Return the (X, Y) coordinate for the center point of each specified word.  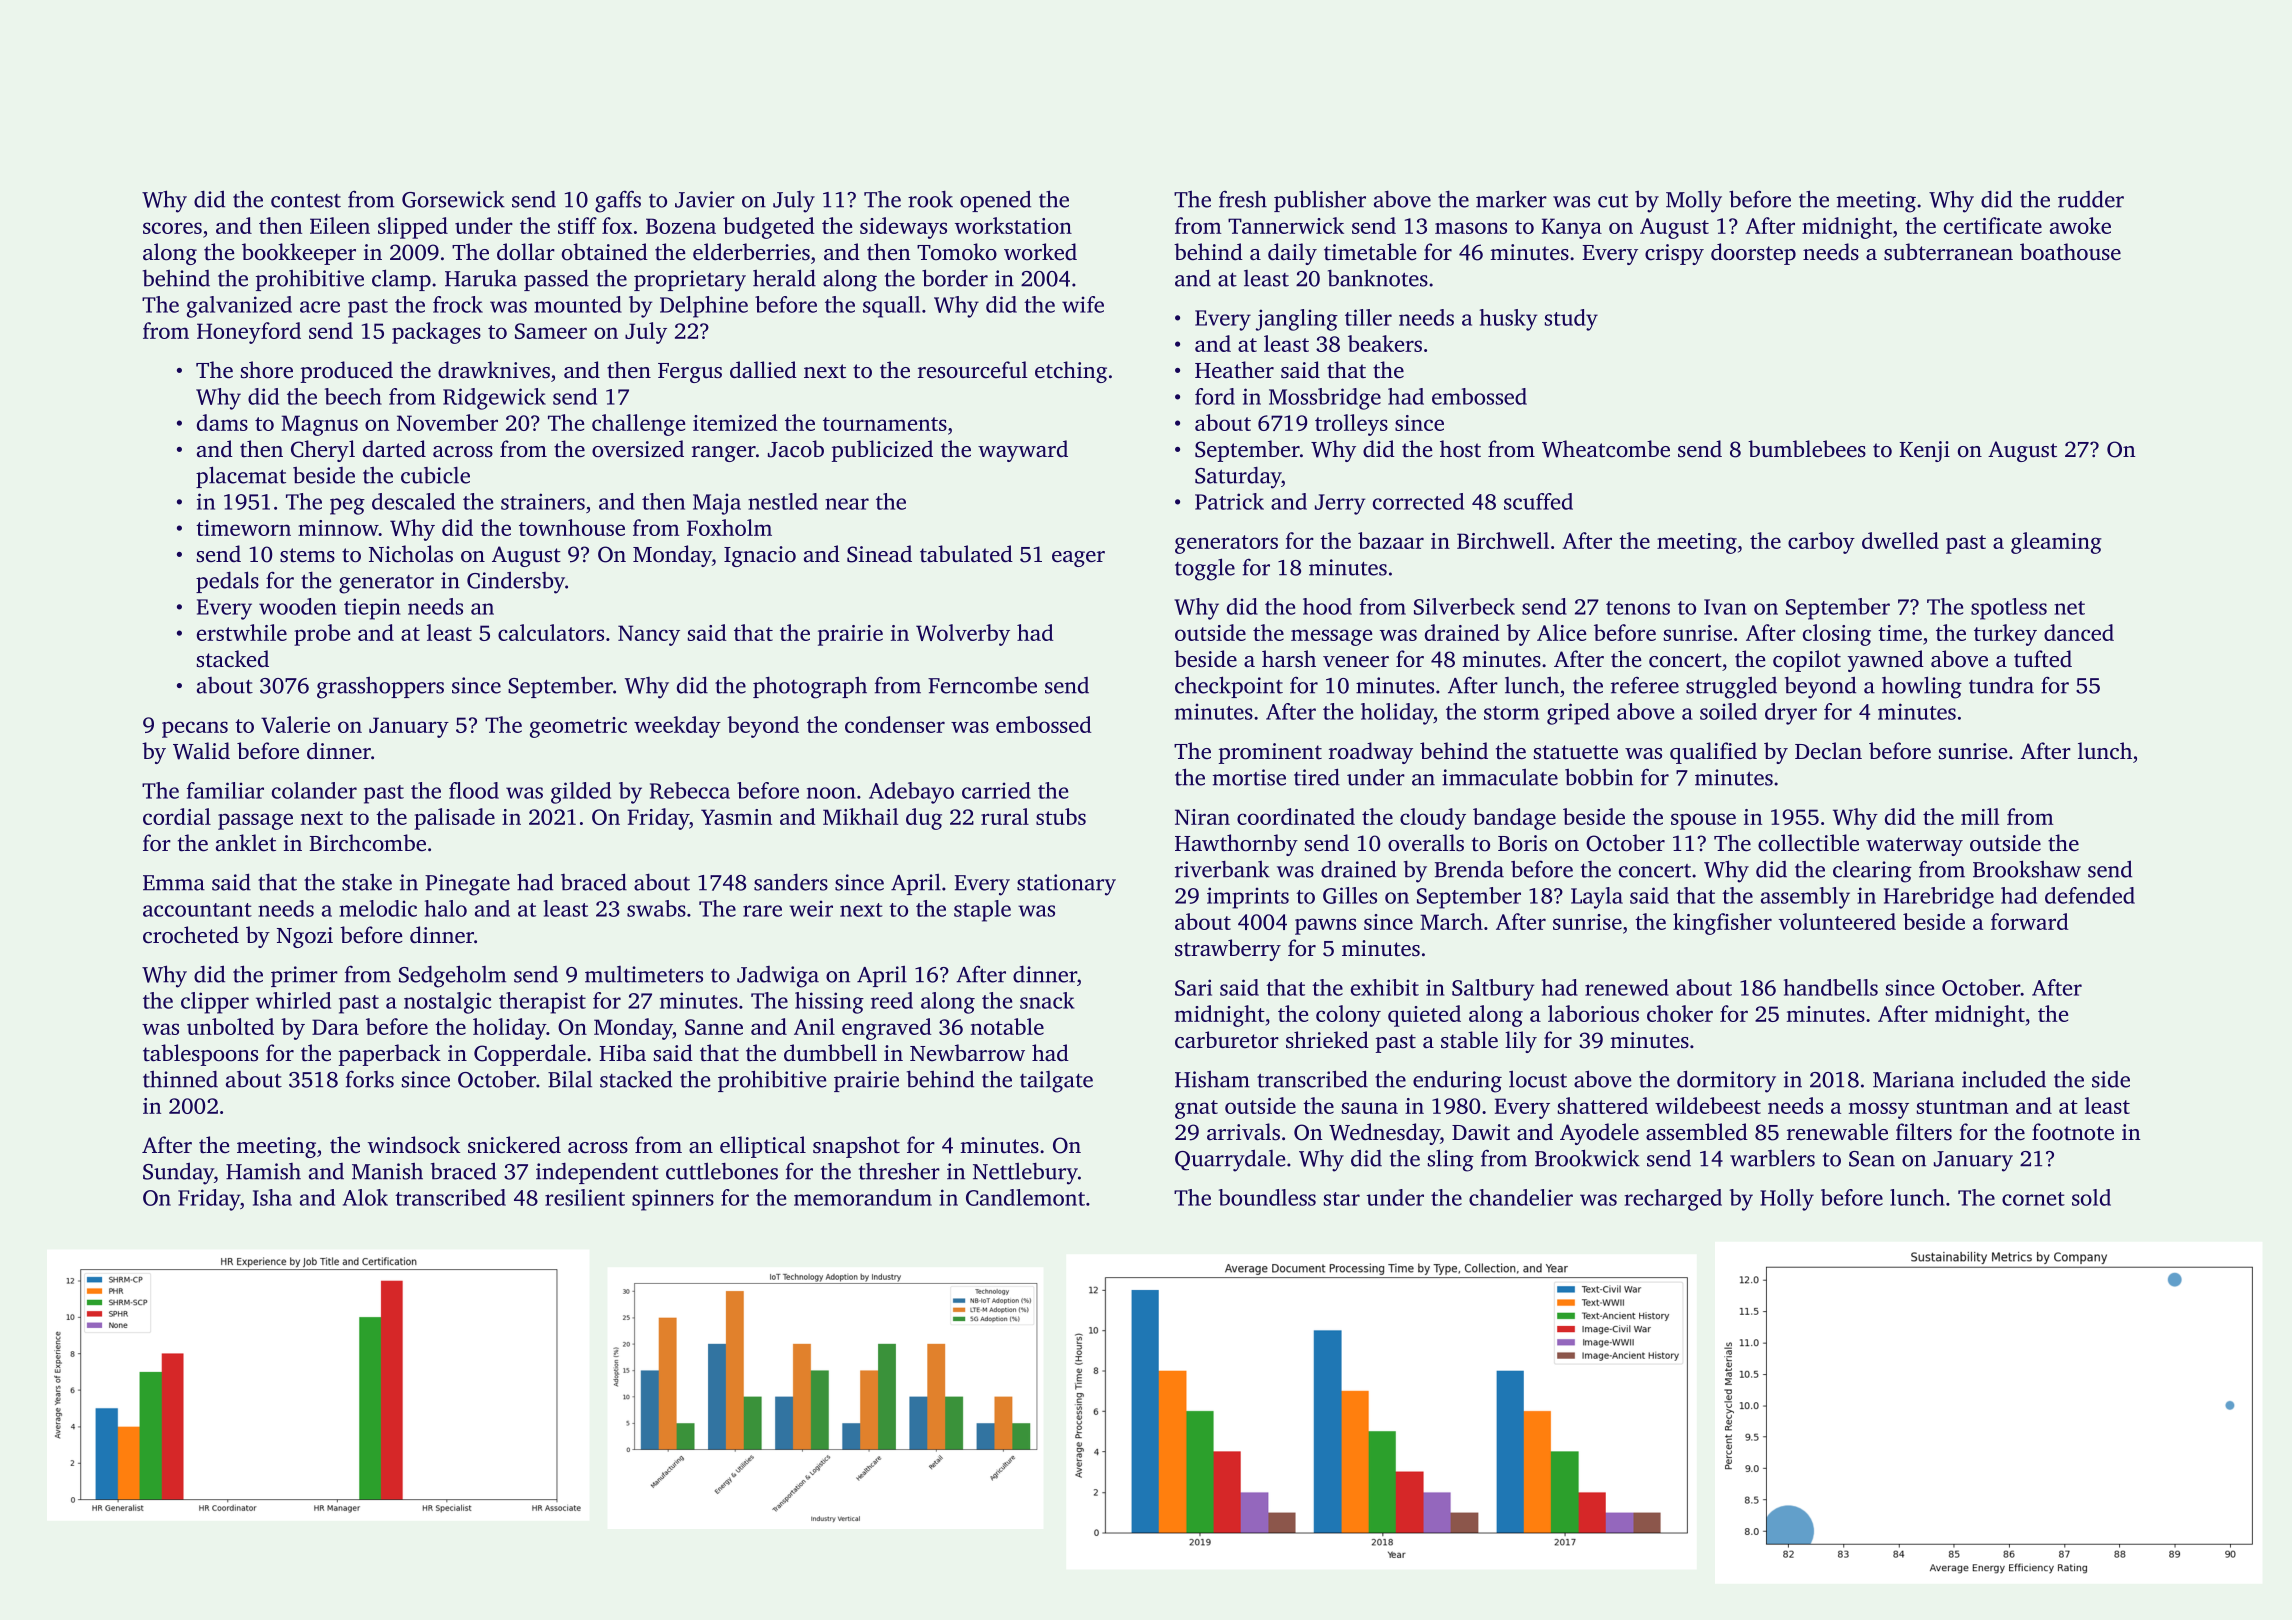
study (1571, 320)
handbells (1831, 987)
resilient (585, 1197)
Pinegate (467, 885)
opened (995, 201)
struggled (1731, 687)
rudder (2091, 199)
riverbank (1222, 869)
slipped (413, 228)
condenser (895, 724)
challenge (638, 425)
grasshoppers (380, 687)
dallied (763, 370)
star (1342, 1199)
